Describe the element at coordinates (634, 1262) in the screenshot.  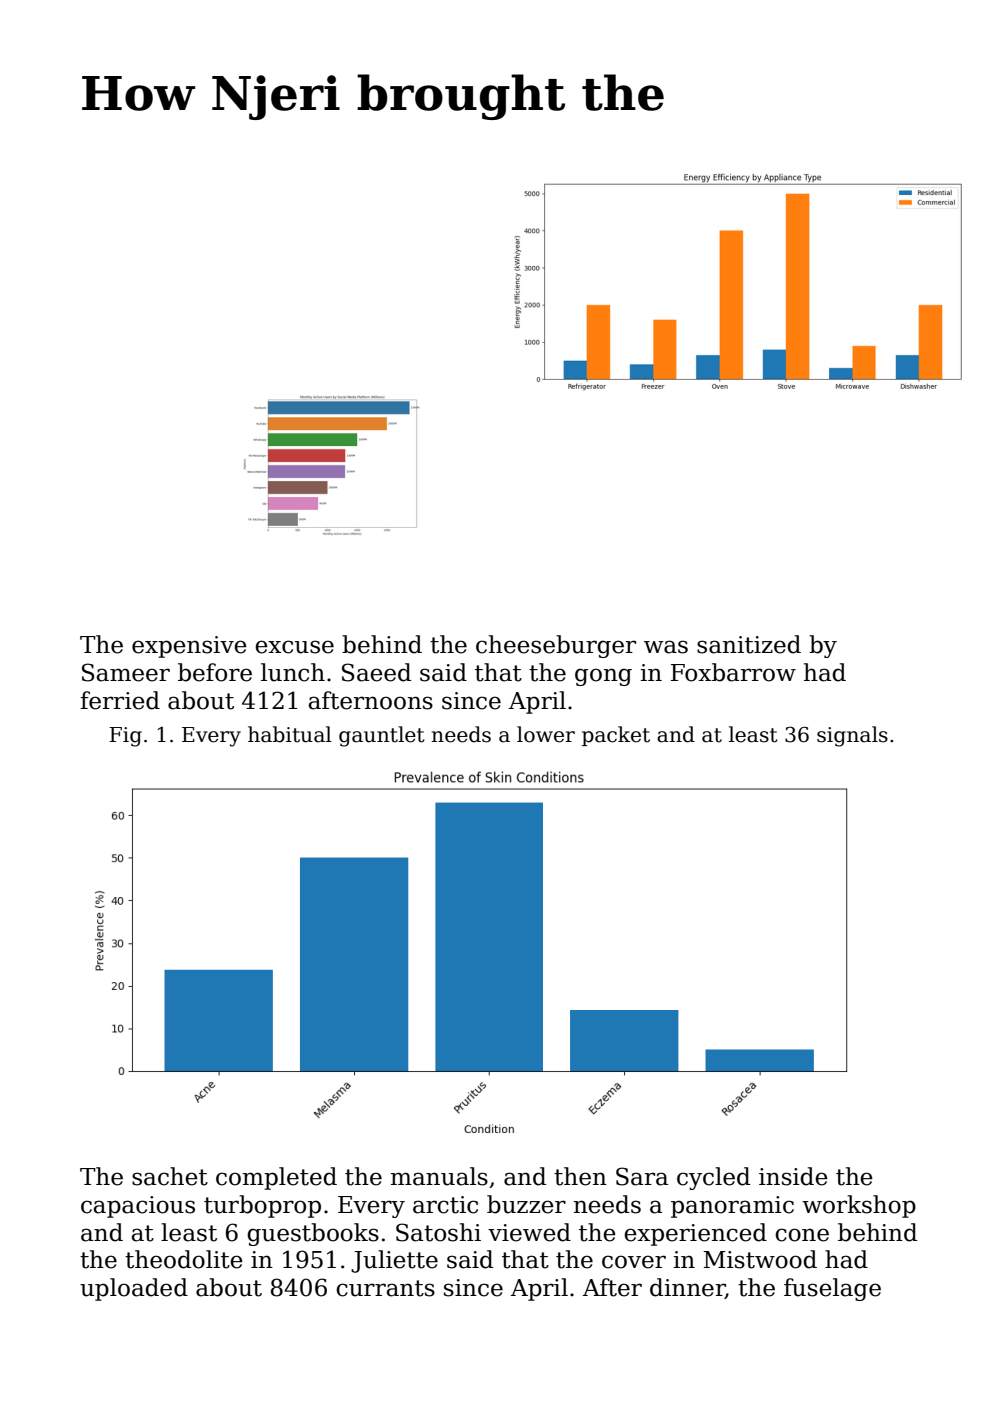
I see `cover` at that location.
